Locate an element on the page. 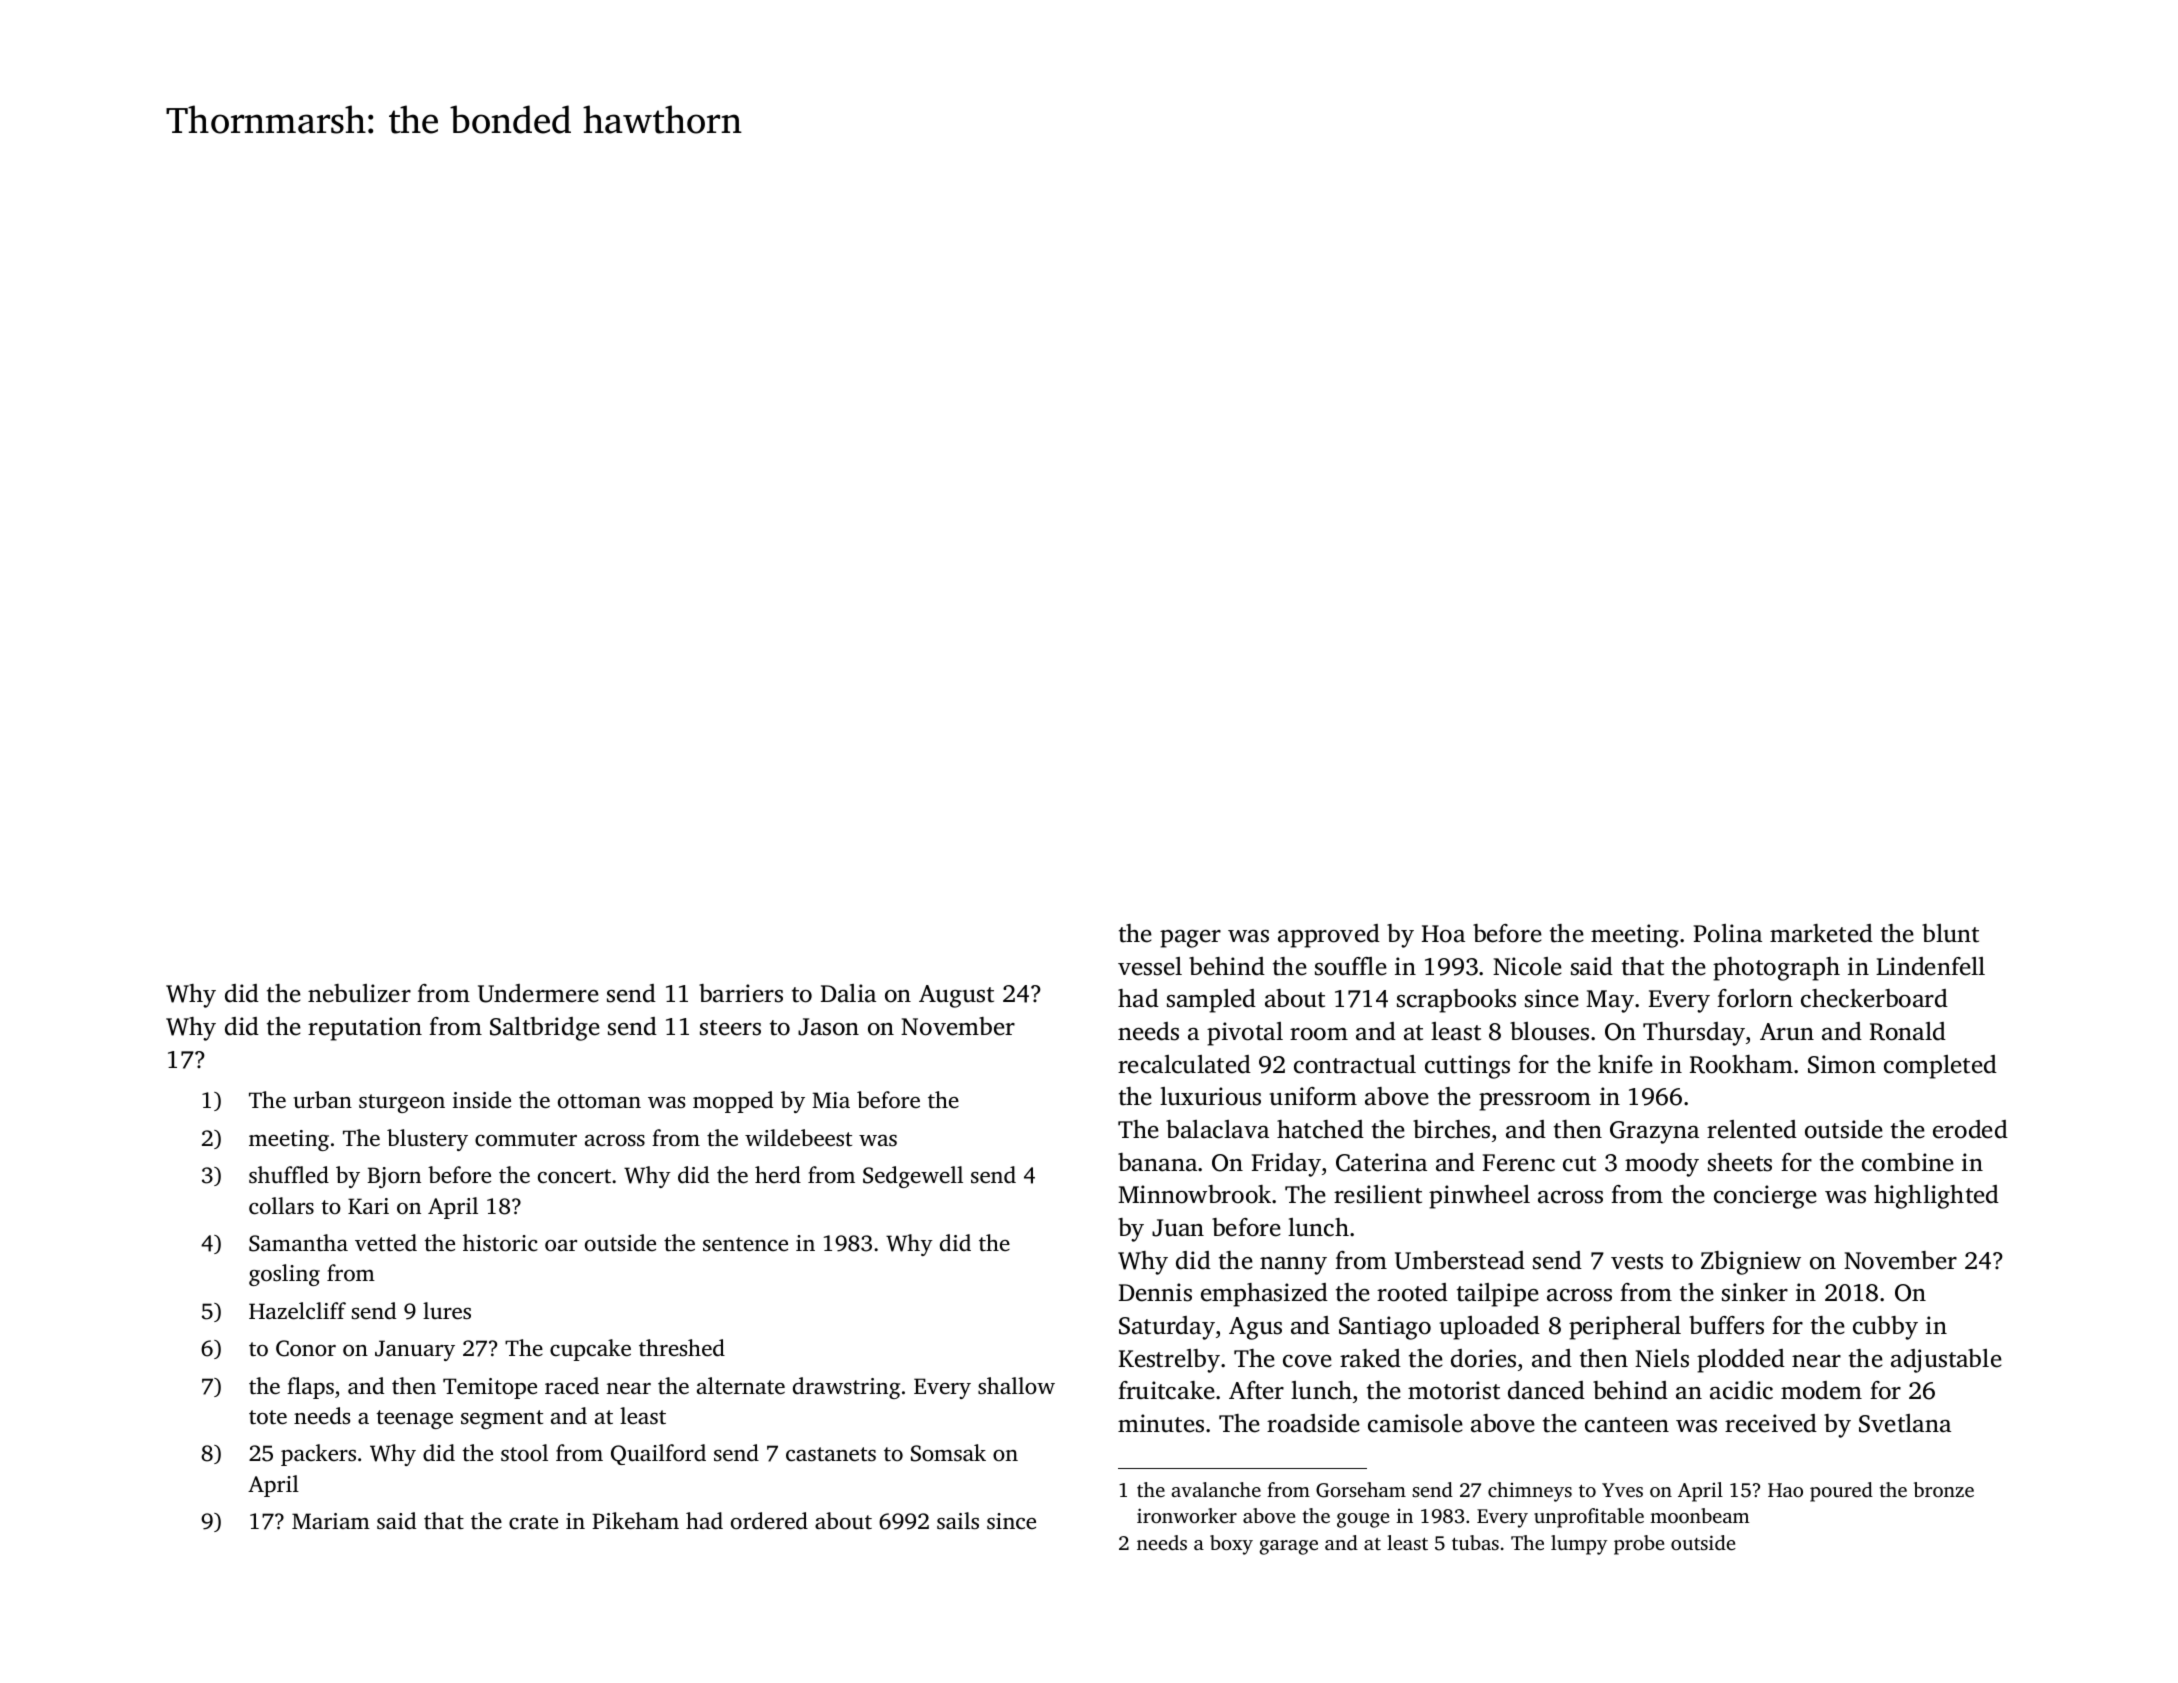 This document has height=1683, width=2178. Hoa is located at coordinates (1443, 934).
